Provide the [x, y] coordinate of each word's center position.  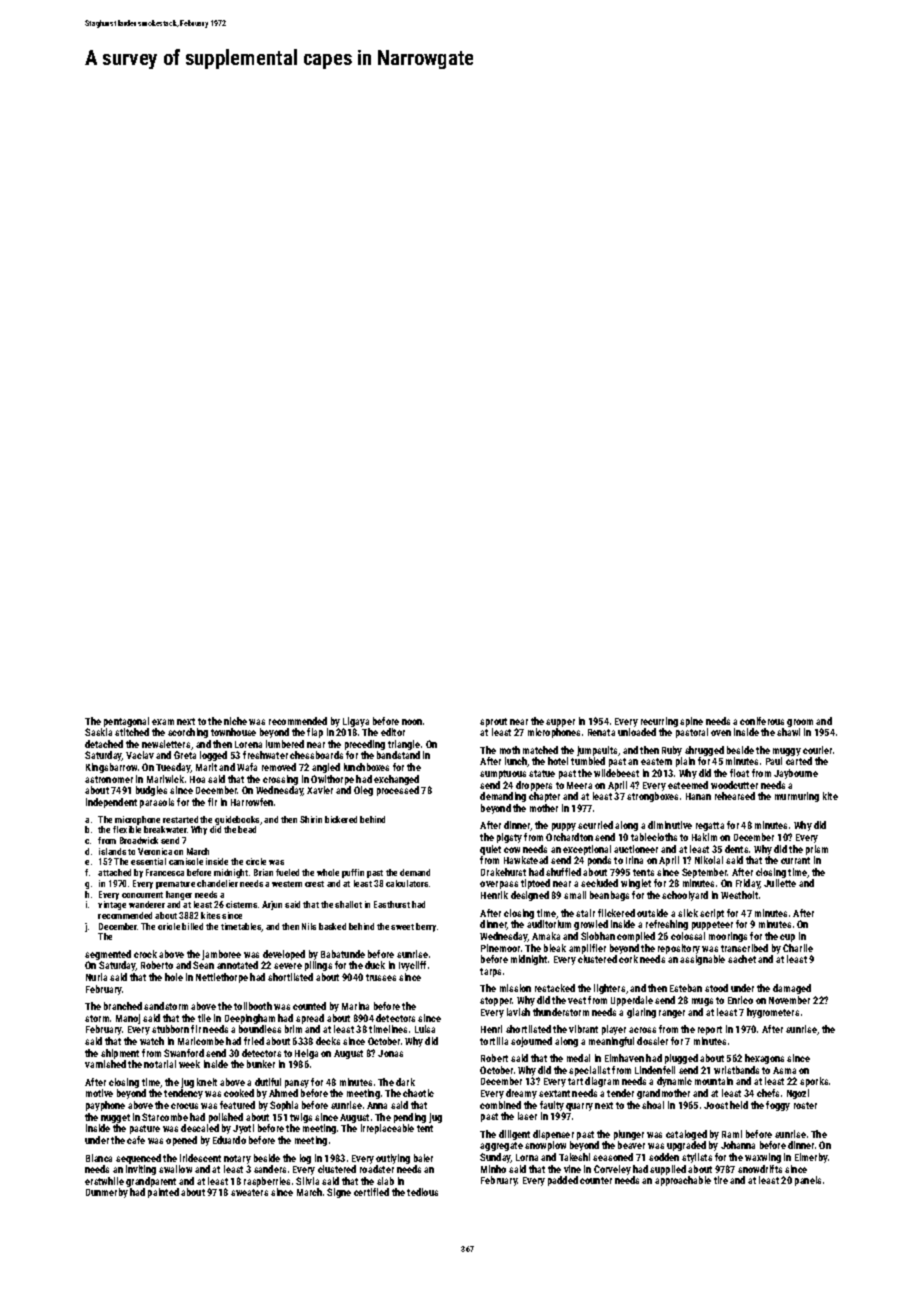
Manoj [128, 1019]
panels [808, 1181]
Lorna [527, 1157]
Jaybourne [796, 774]
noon [412, 722]
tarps [490, 972]
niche [235, 721]
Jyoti [243, 1129]
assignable [702, 960]
